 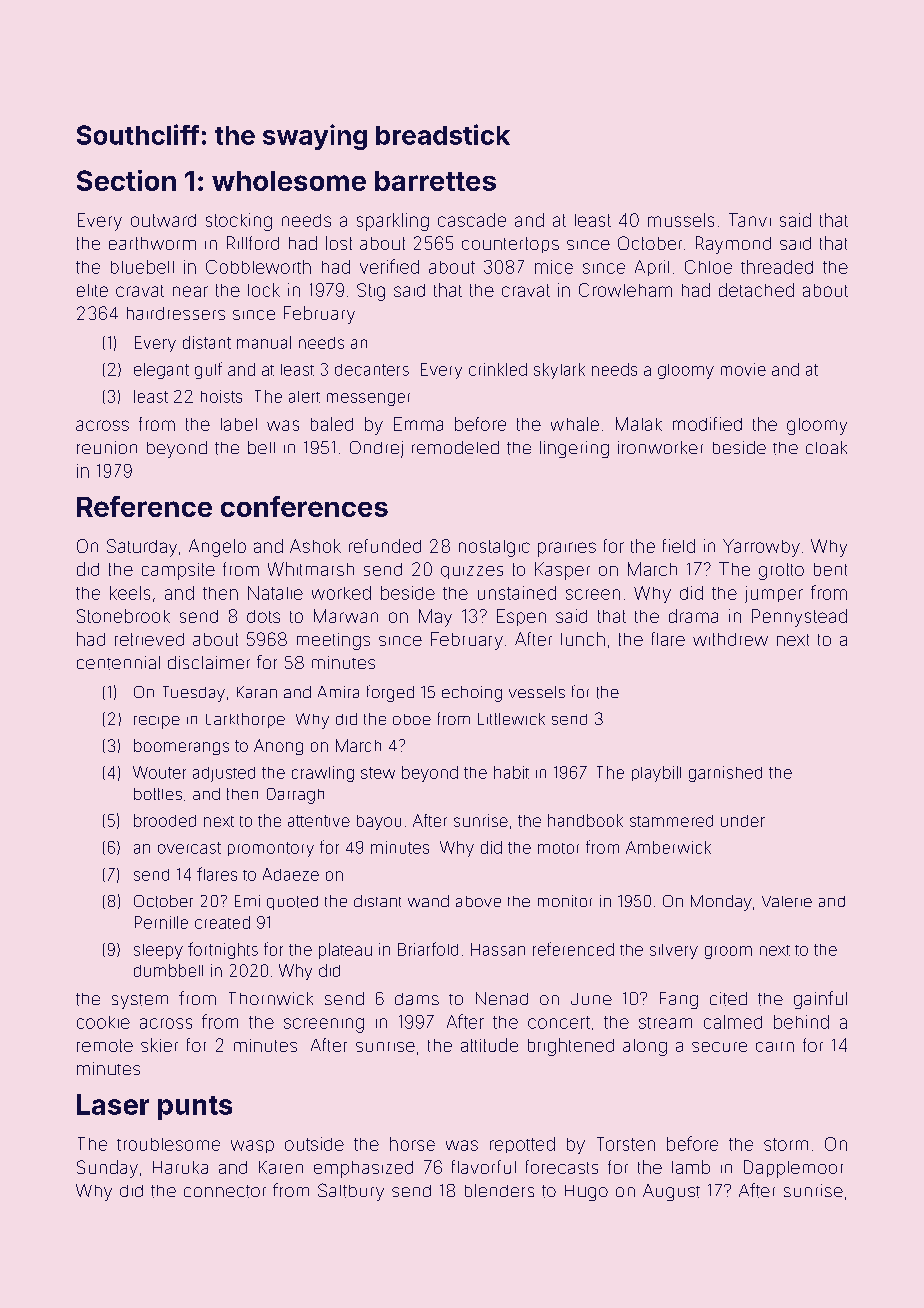 What do you see at coordinates (304, 506) in the screenshot?
I see `conferences` at bounding box center [304, 506].
